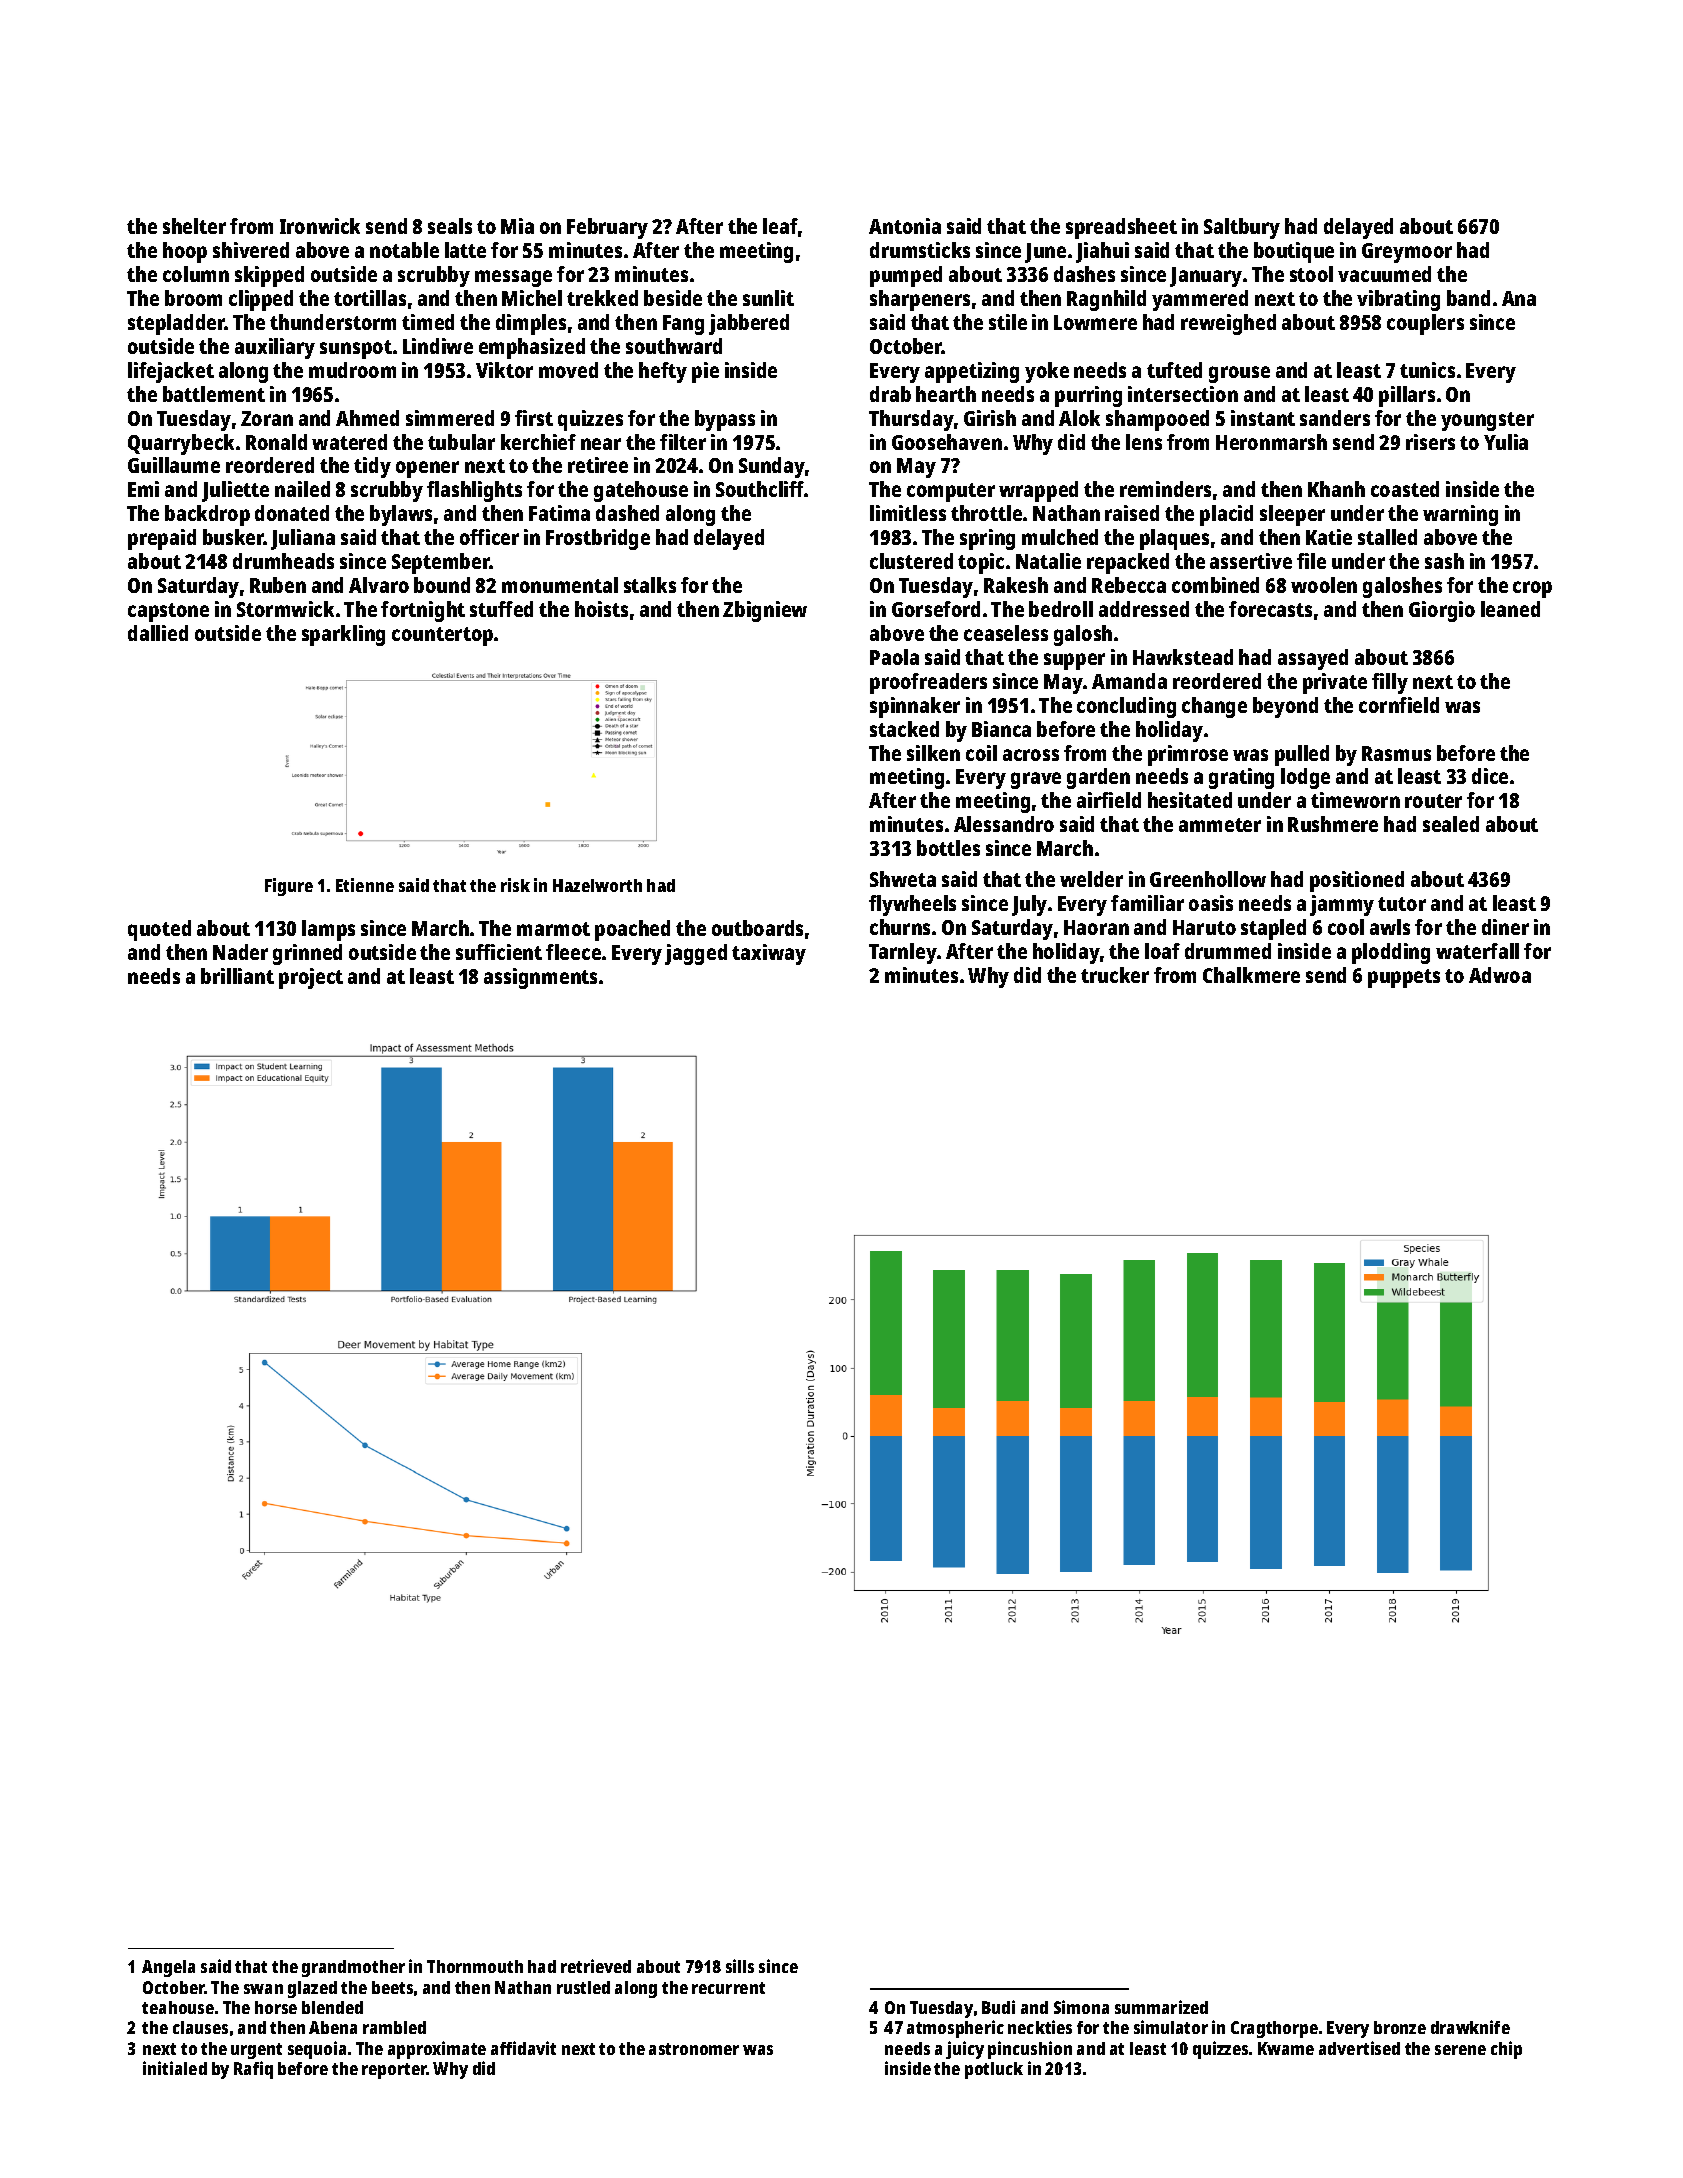  What do you see at coordinates (965, 2050) in the screenshot?
I see `juicy` at bounding box center [965, 2050].
